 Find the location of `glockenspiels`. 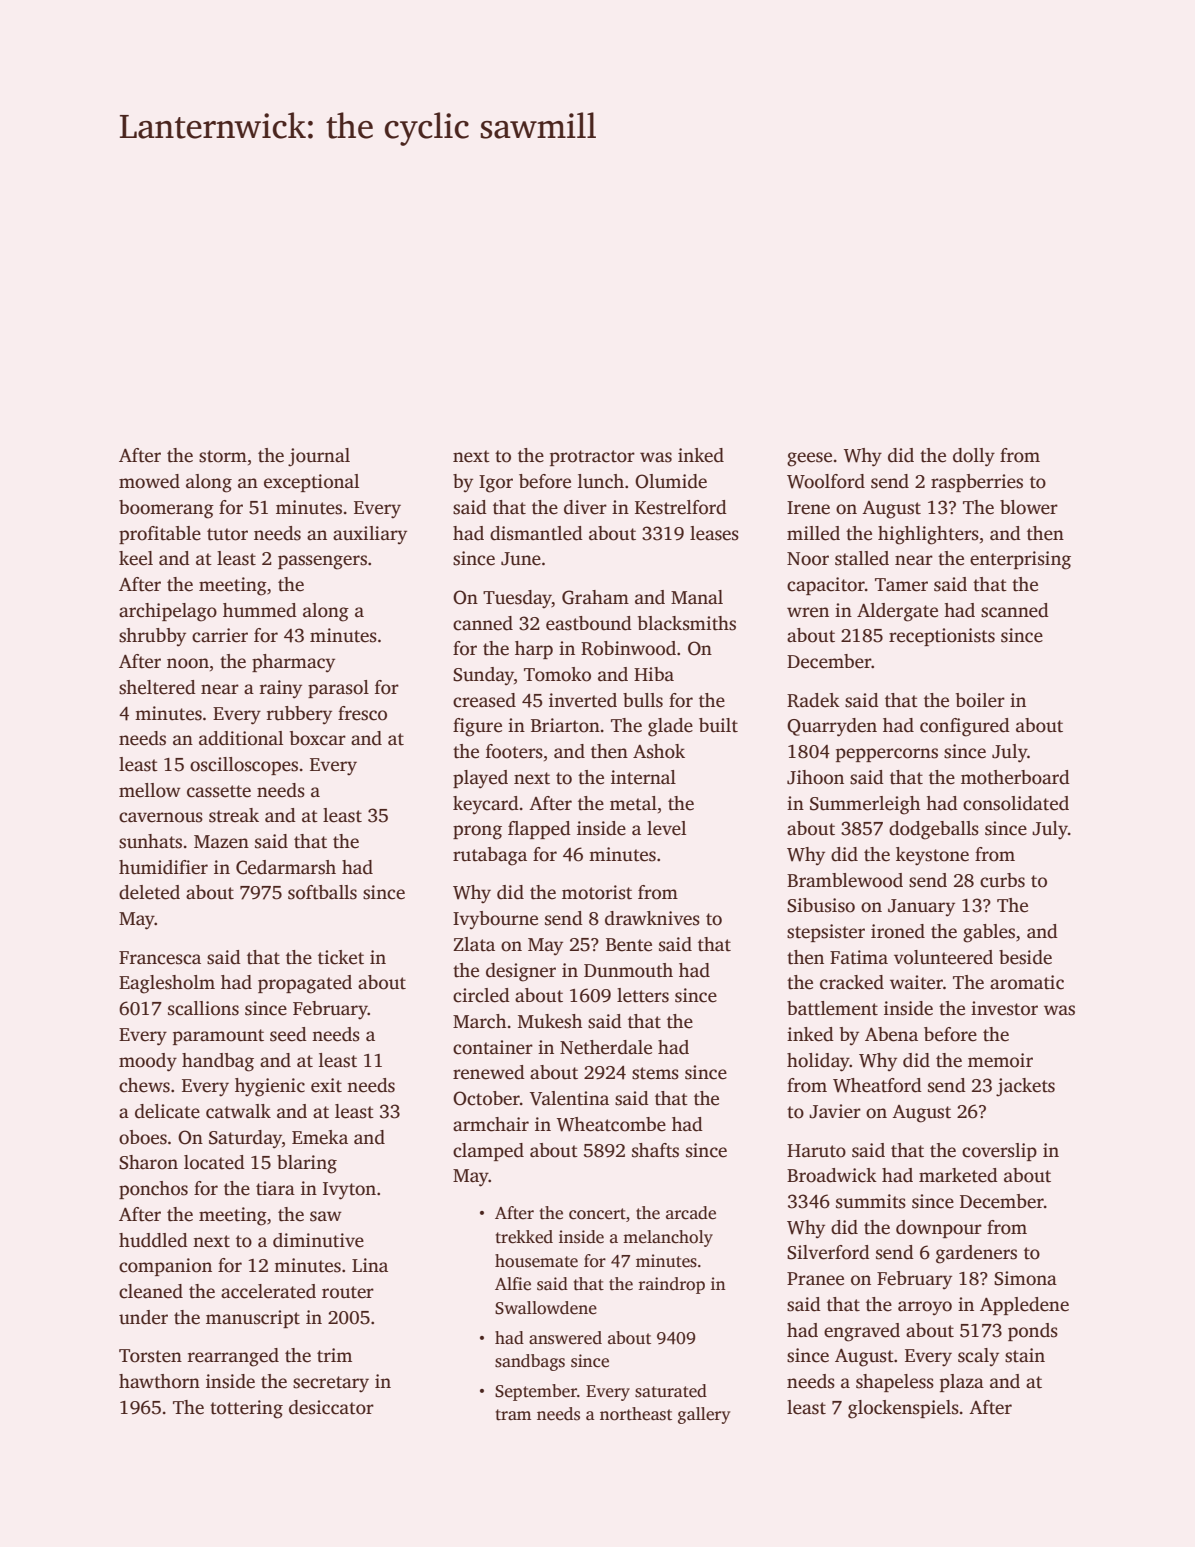

glockenspiels is located at coordinates (903, 1409).
